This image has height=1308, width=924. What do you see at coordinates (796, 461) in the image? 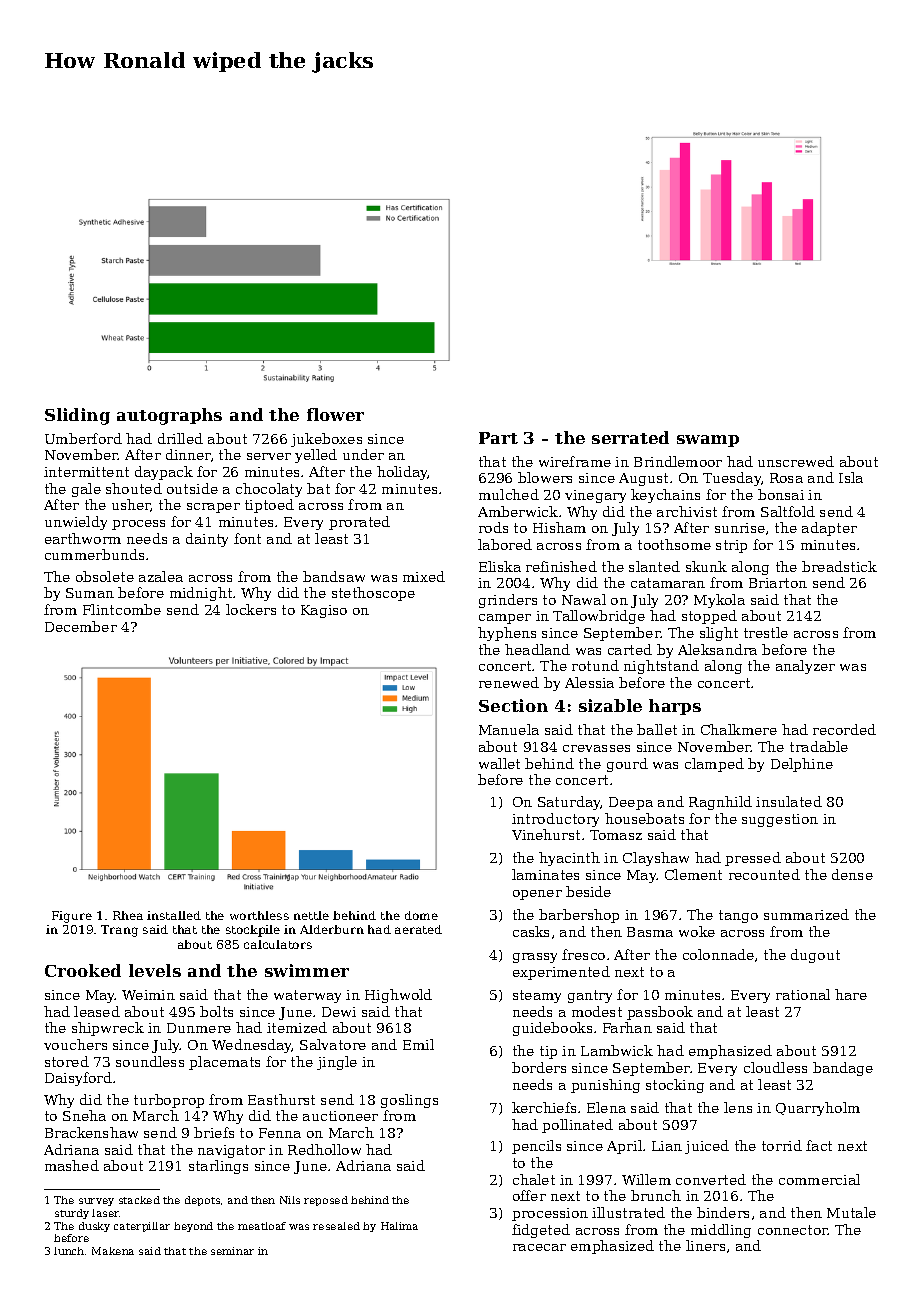
I see `unscrewed` at bounding box center [796, 461].
